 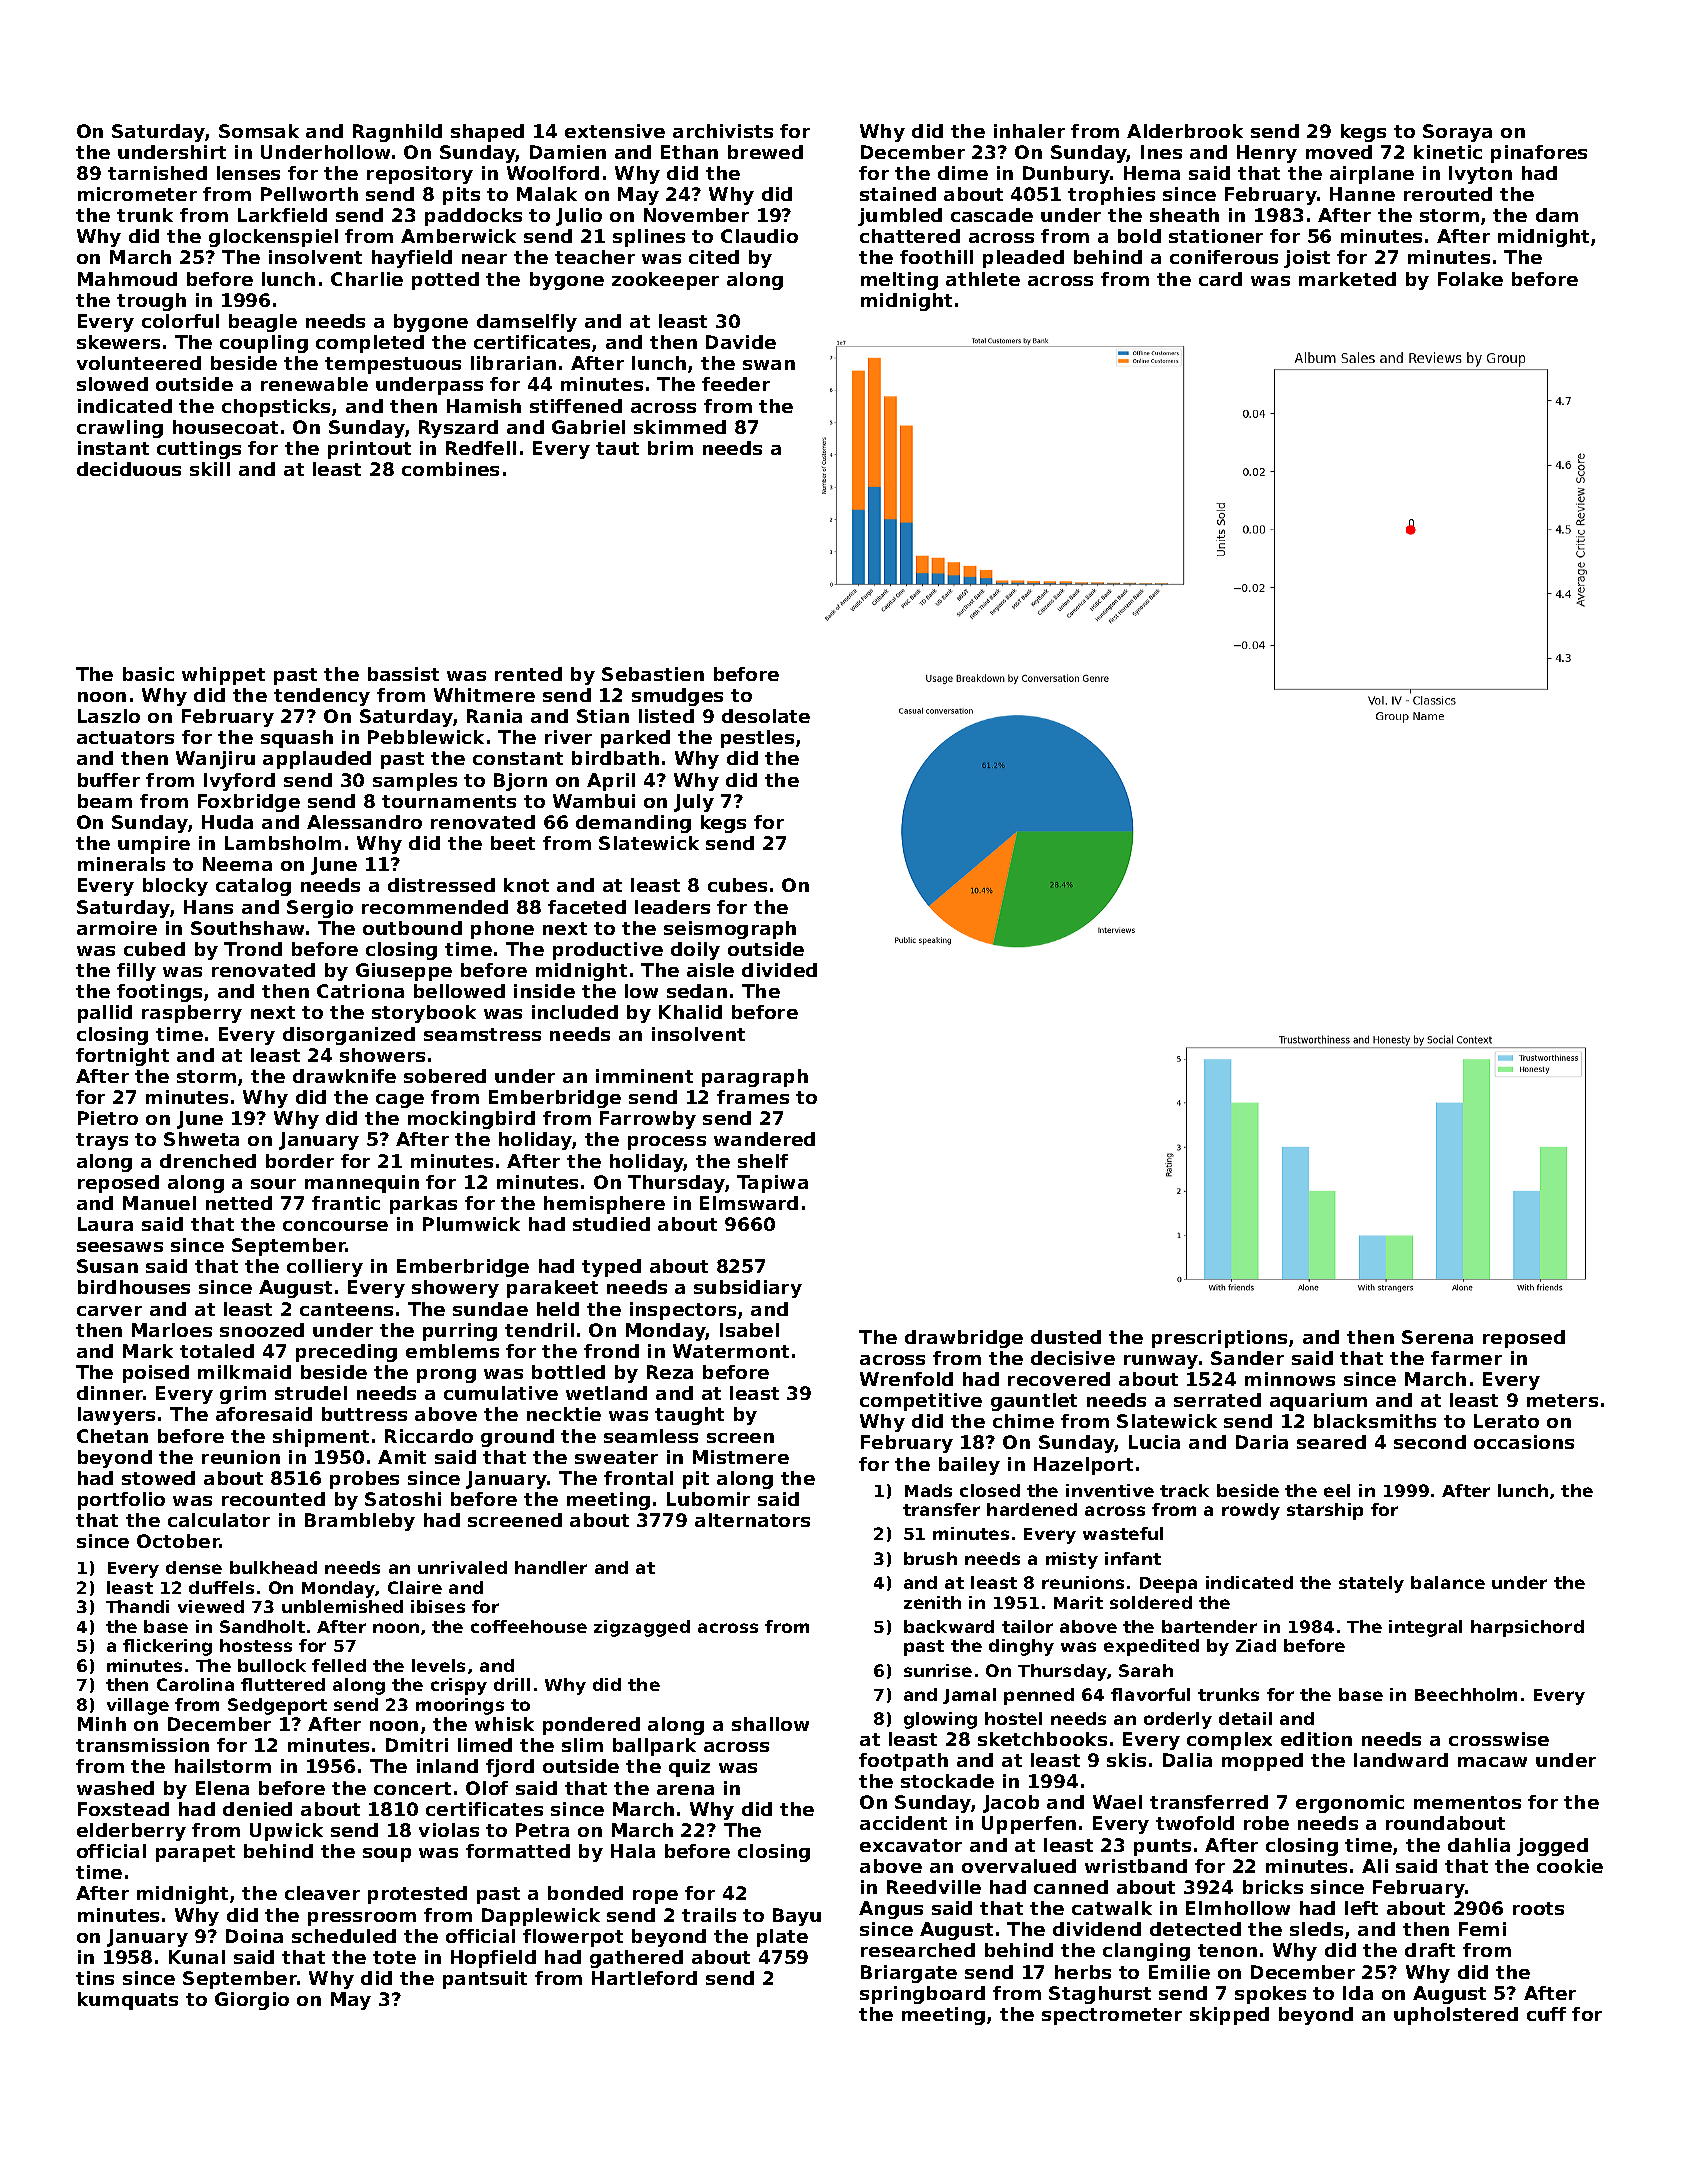 What do you see at coordinates (117, 928) in the screenshot?
I see `armoire` at bounding box center [117, 928].
